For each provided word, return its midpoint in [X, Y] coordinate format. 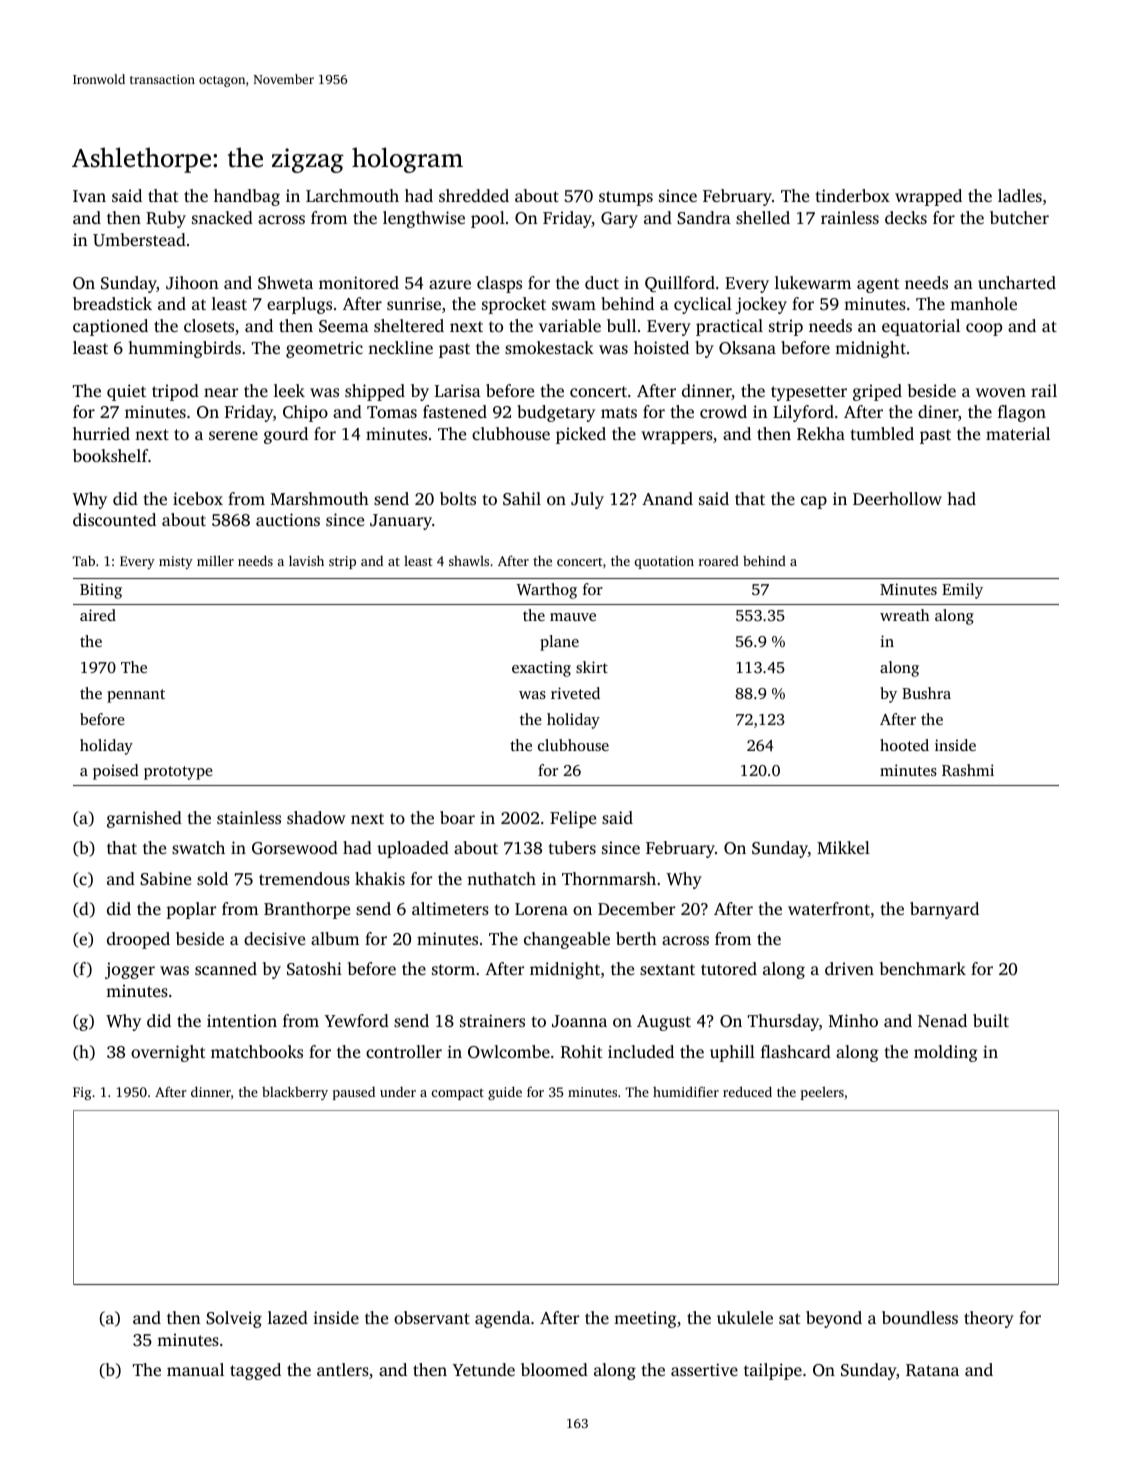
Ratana [932, 1370]
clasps [499, 284]
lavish [306, 560]
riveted [575, 693]
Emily [962, 591]
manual [195, 1369]
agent [878, 285]
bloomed [554, 1369]
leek [289, 390]
